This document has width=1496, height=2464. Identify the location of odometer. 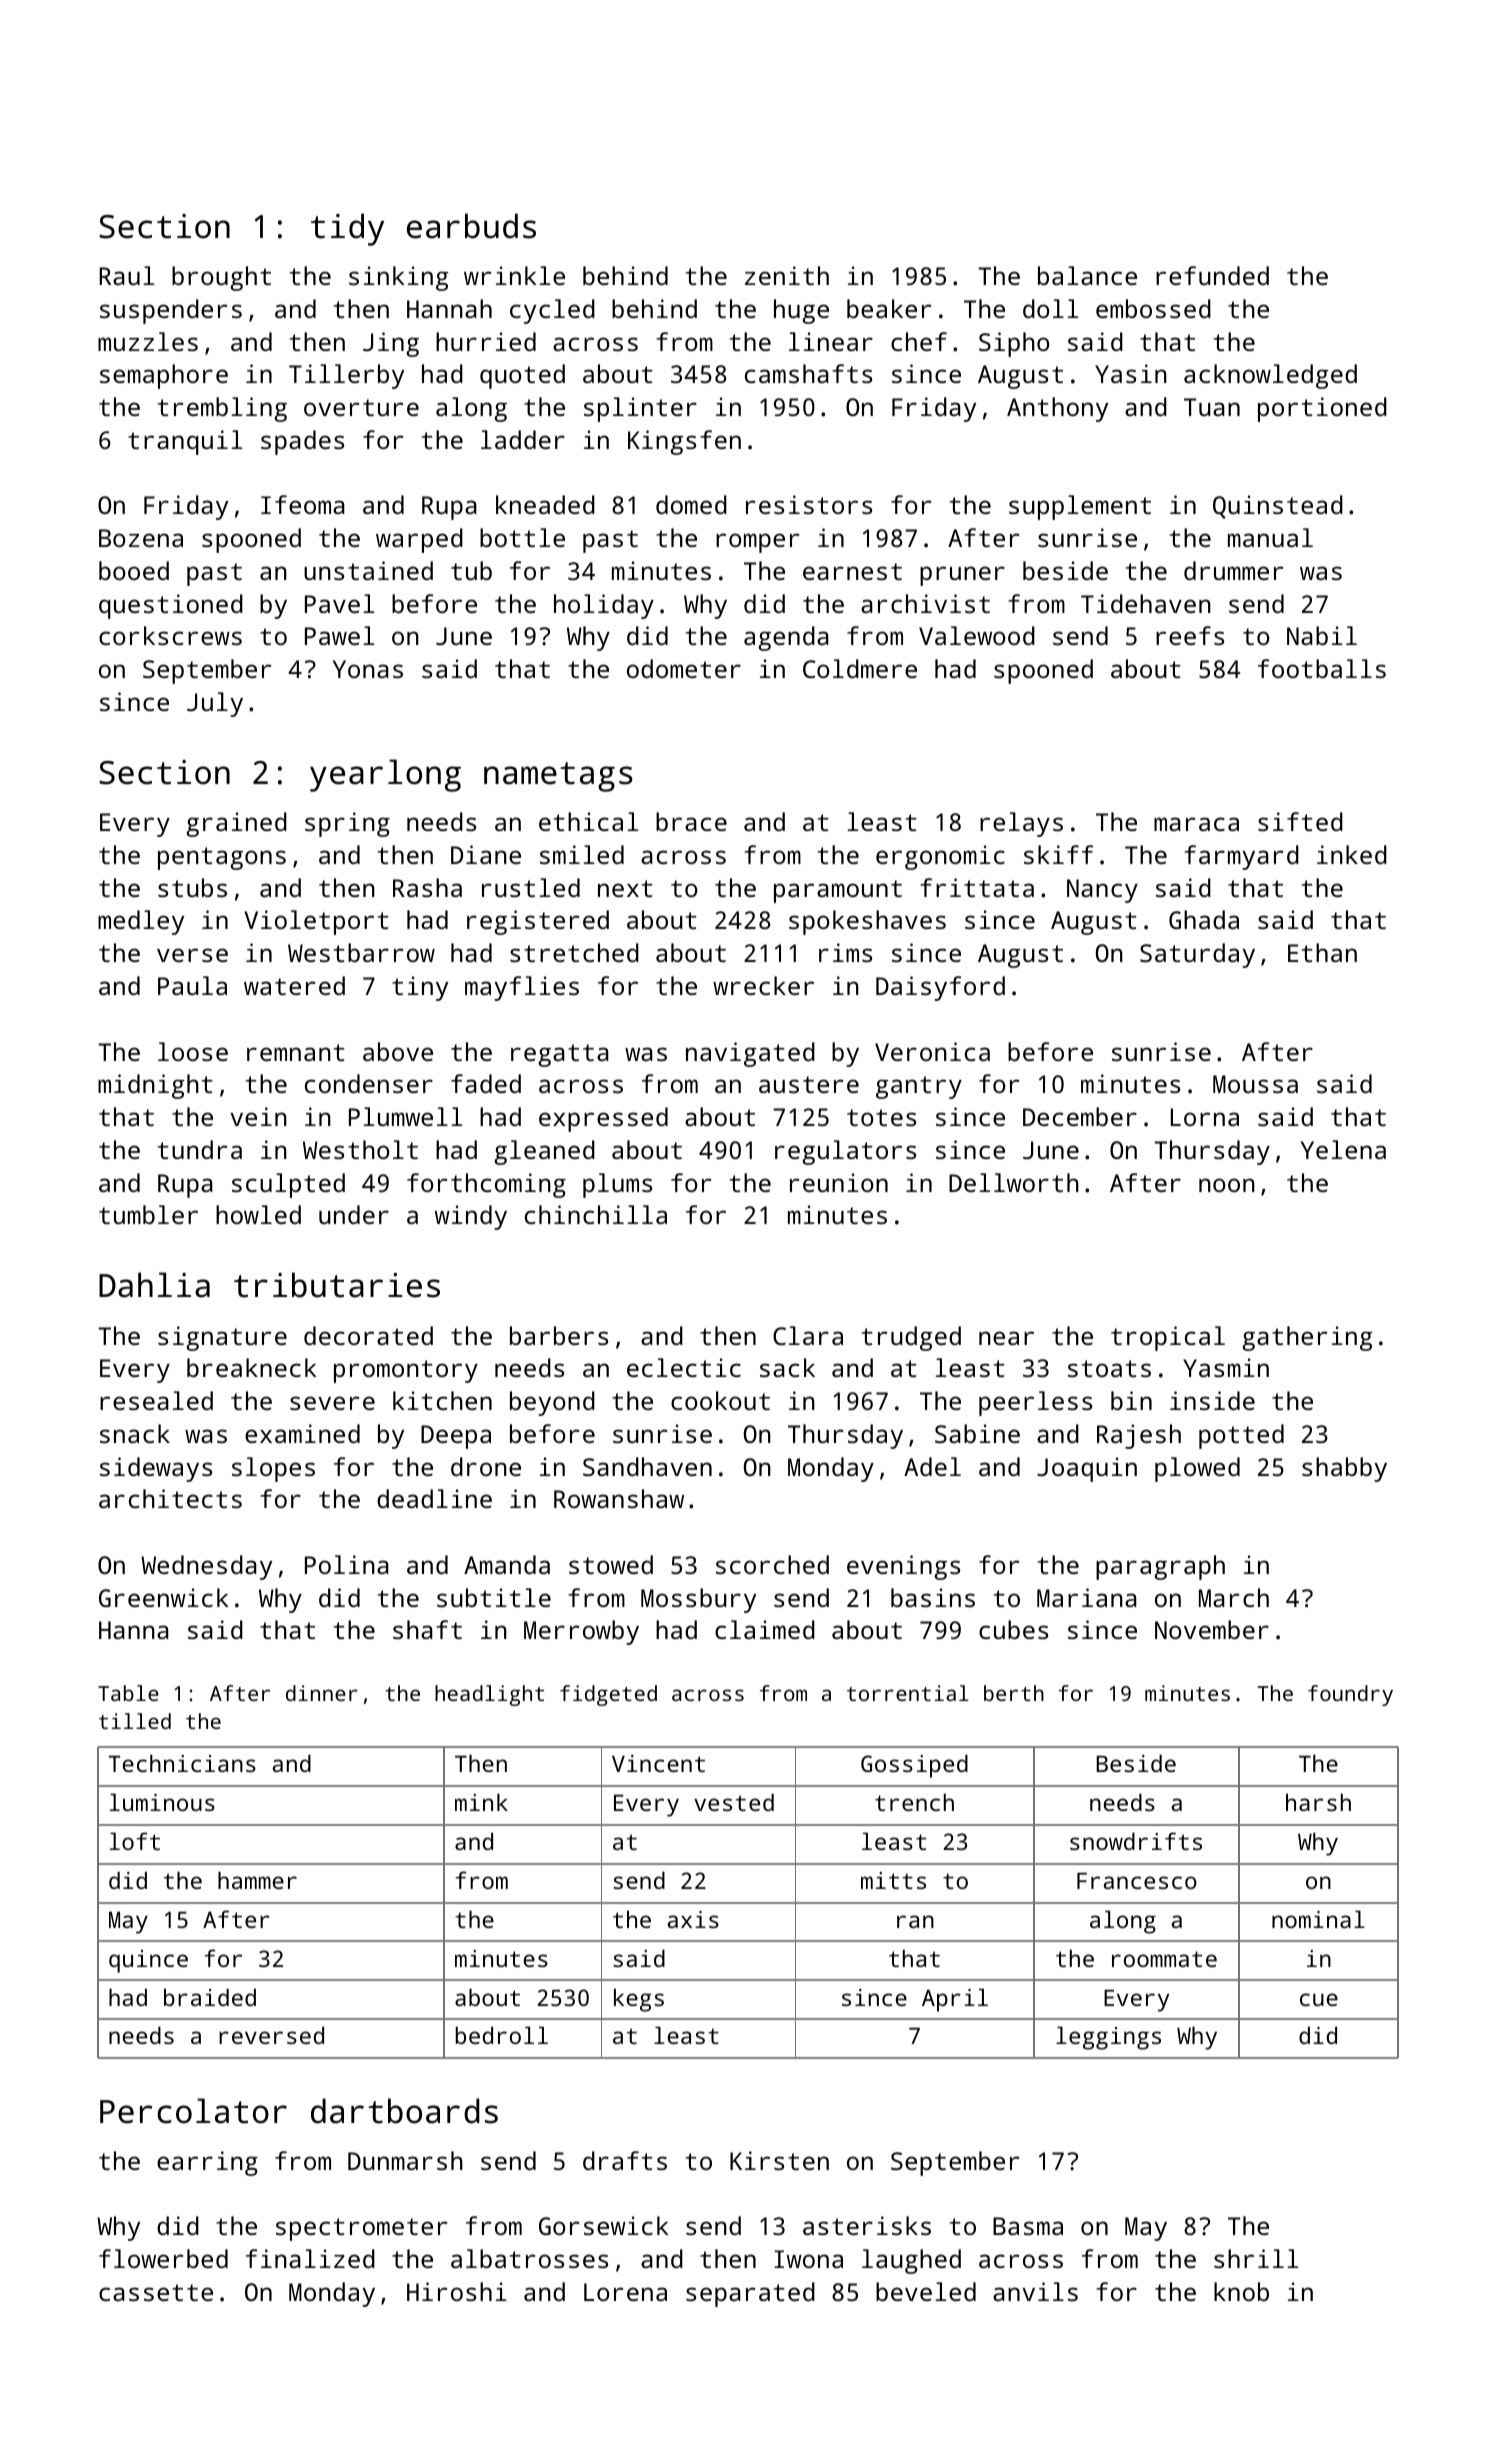
(684, 668).
